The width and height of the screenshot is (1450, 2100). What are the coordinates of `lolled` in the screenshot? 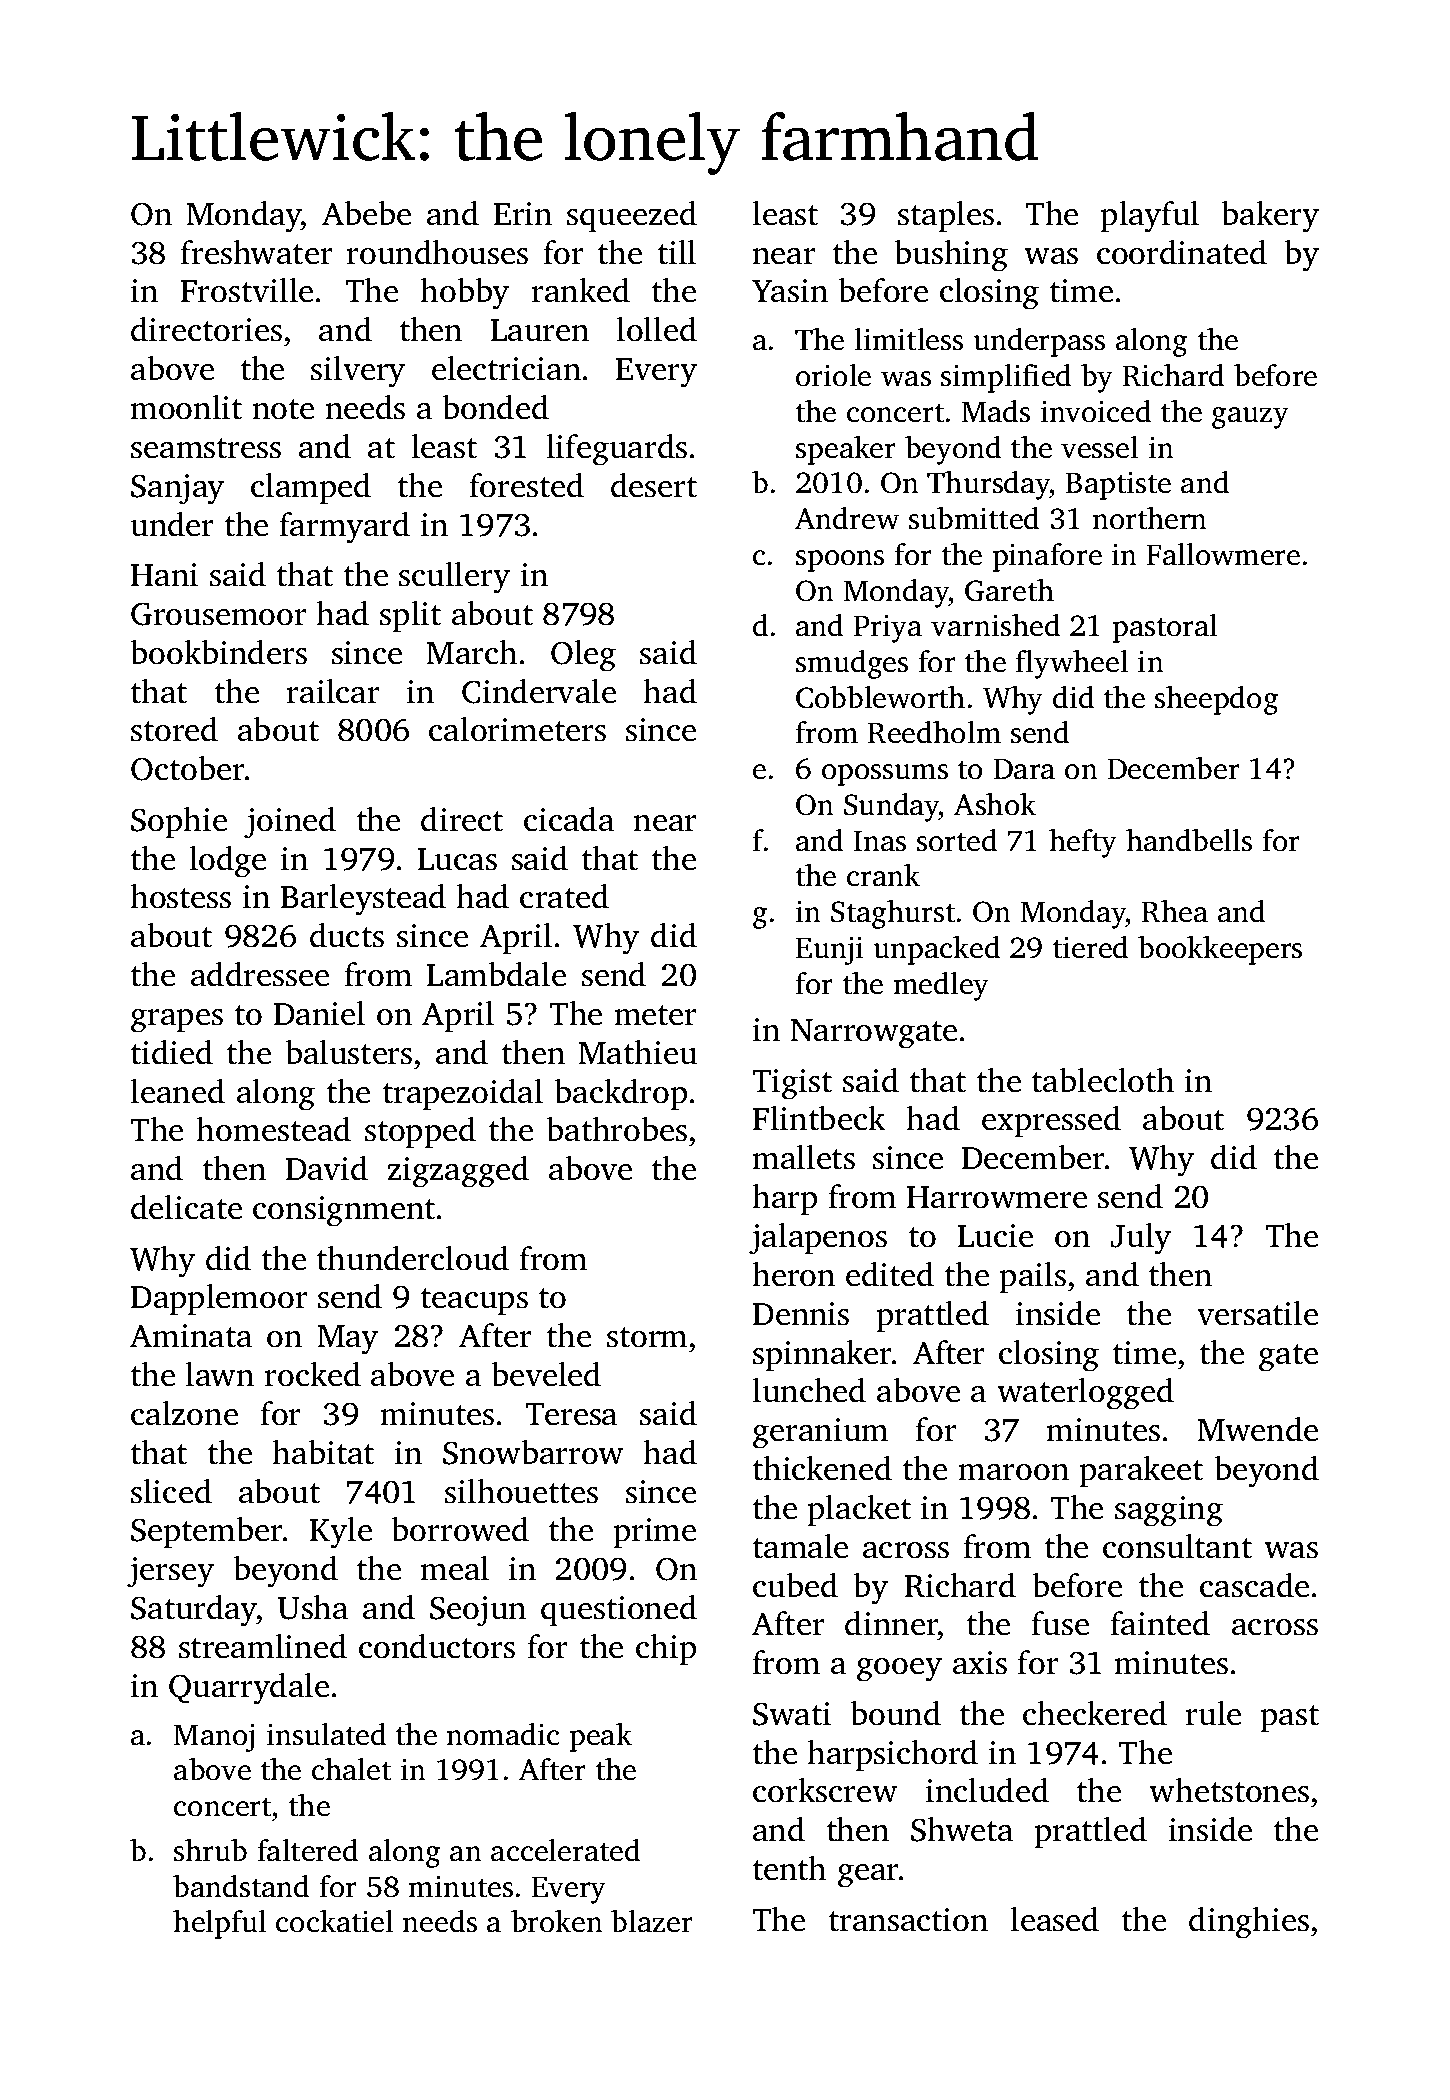 It's located at (657, 329).
